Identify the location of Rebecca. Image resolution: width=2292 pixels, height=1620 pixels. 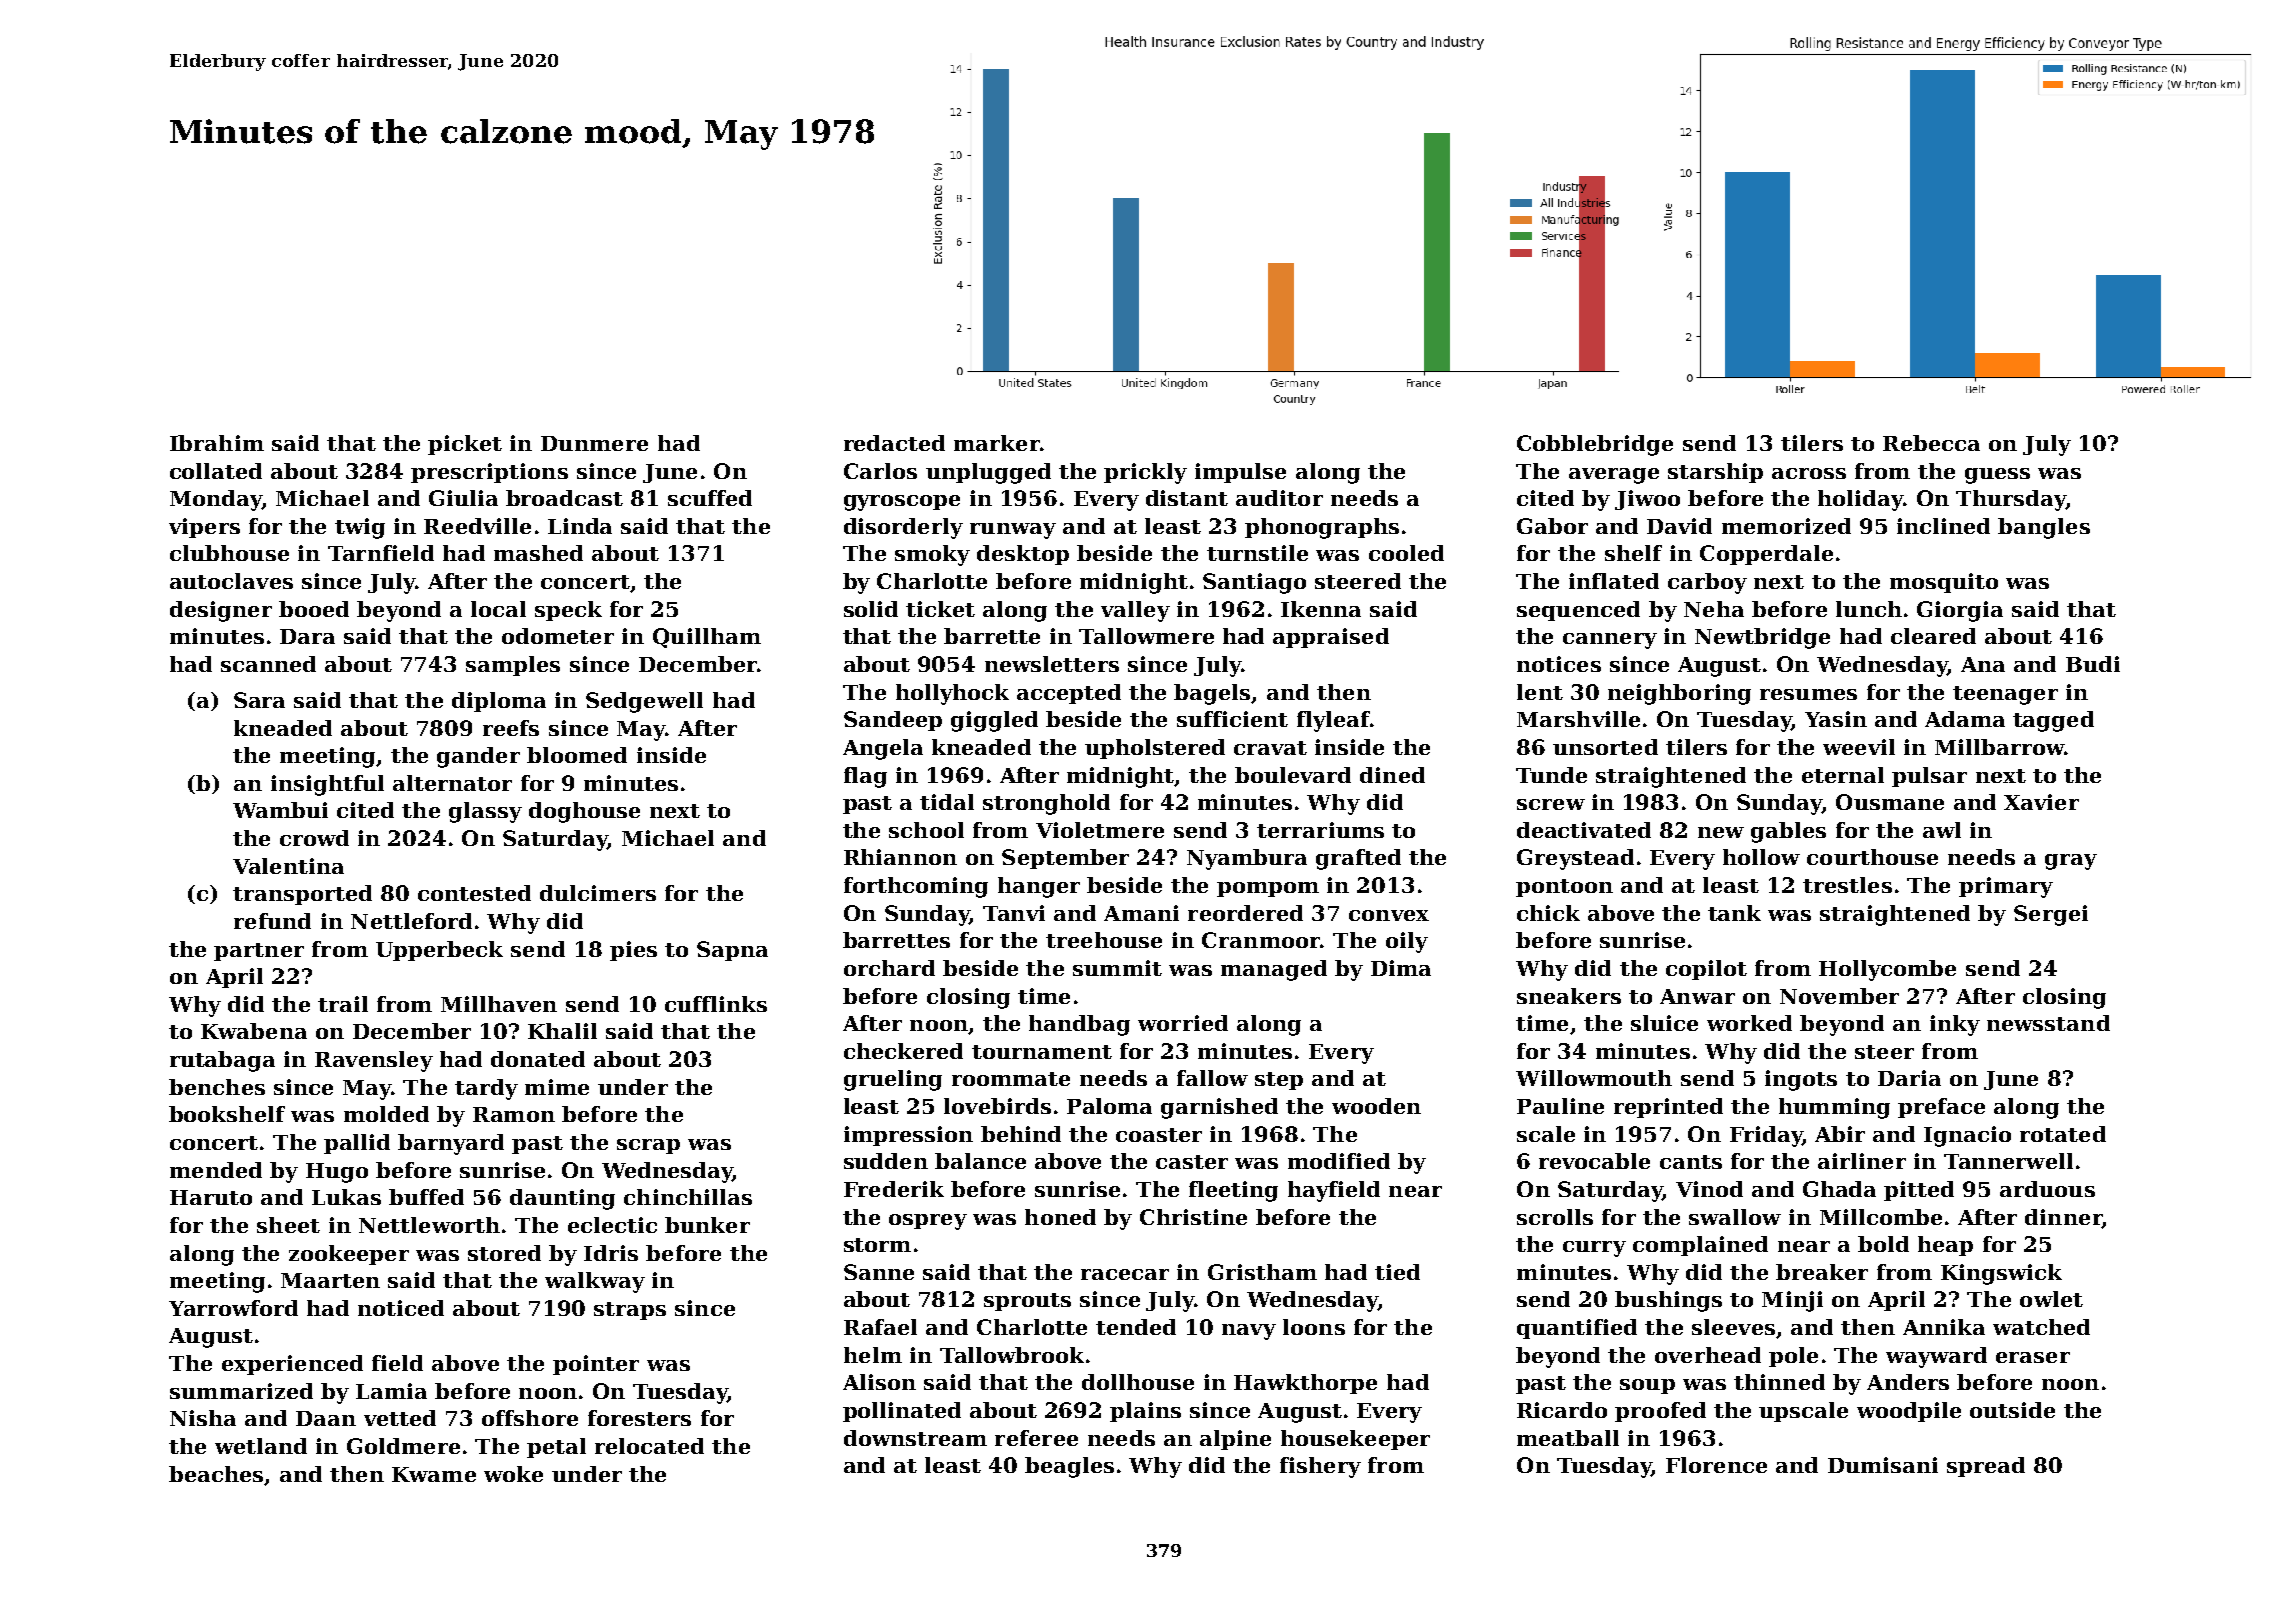
(1931, 443).
